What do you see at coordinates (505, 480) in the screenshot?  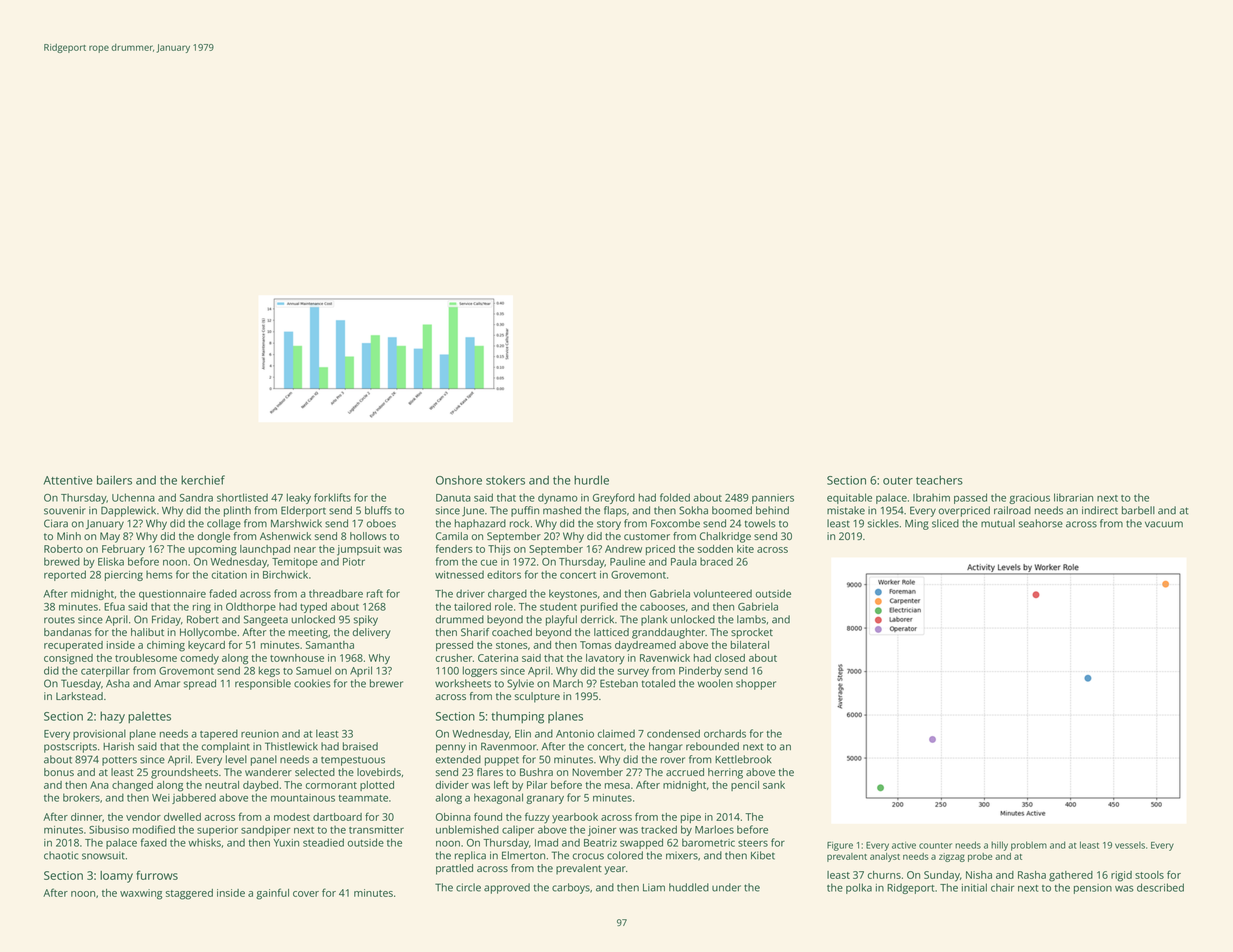 I see `stokers` at bounding box center [505, 480].
